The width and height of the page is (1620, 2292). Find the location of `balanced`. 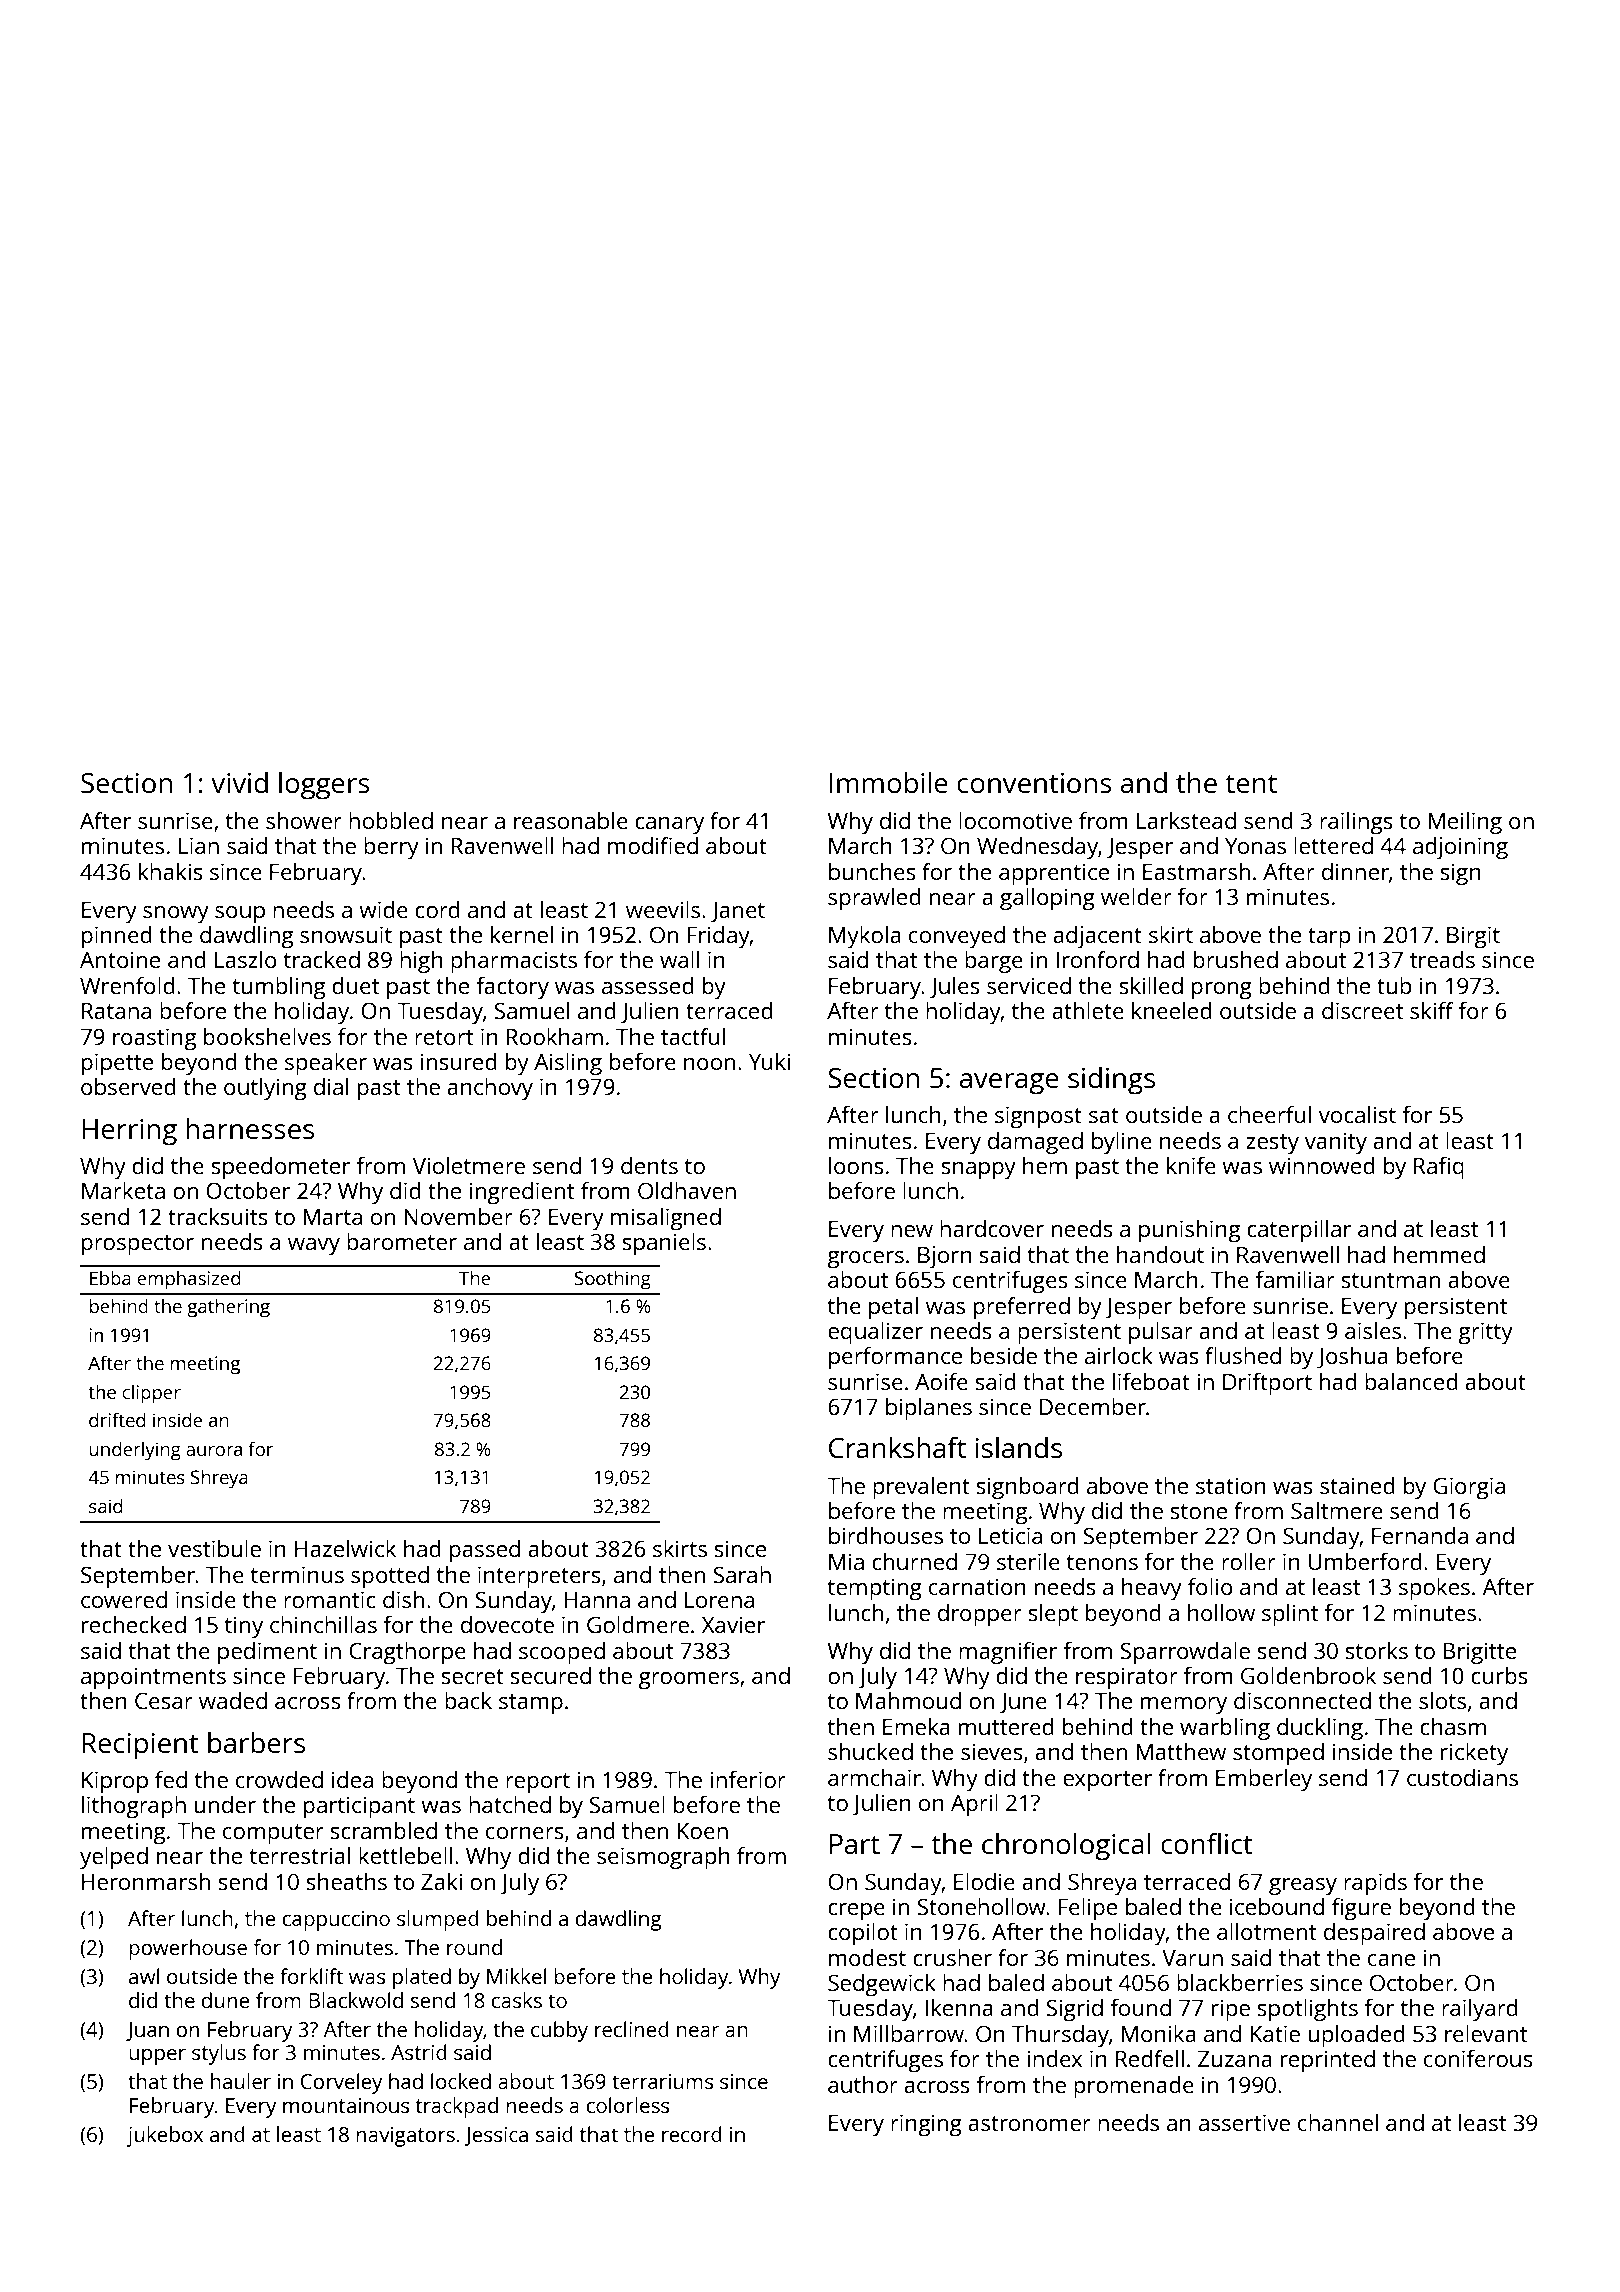

balanced is located at coordinates (1411, 1381).
